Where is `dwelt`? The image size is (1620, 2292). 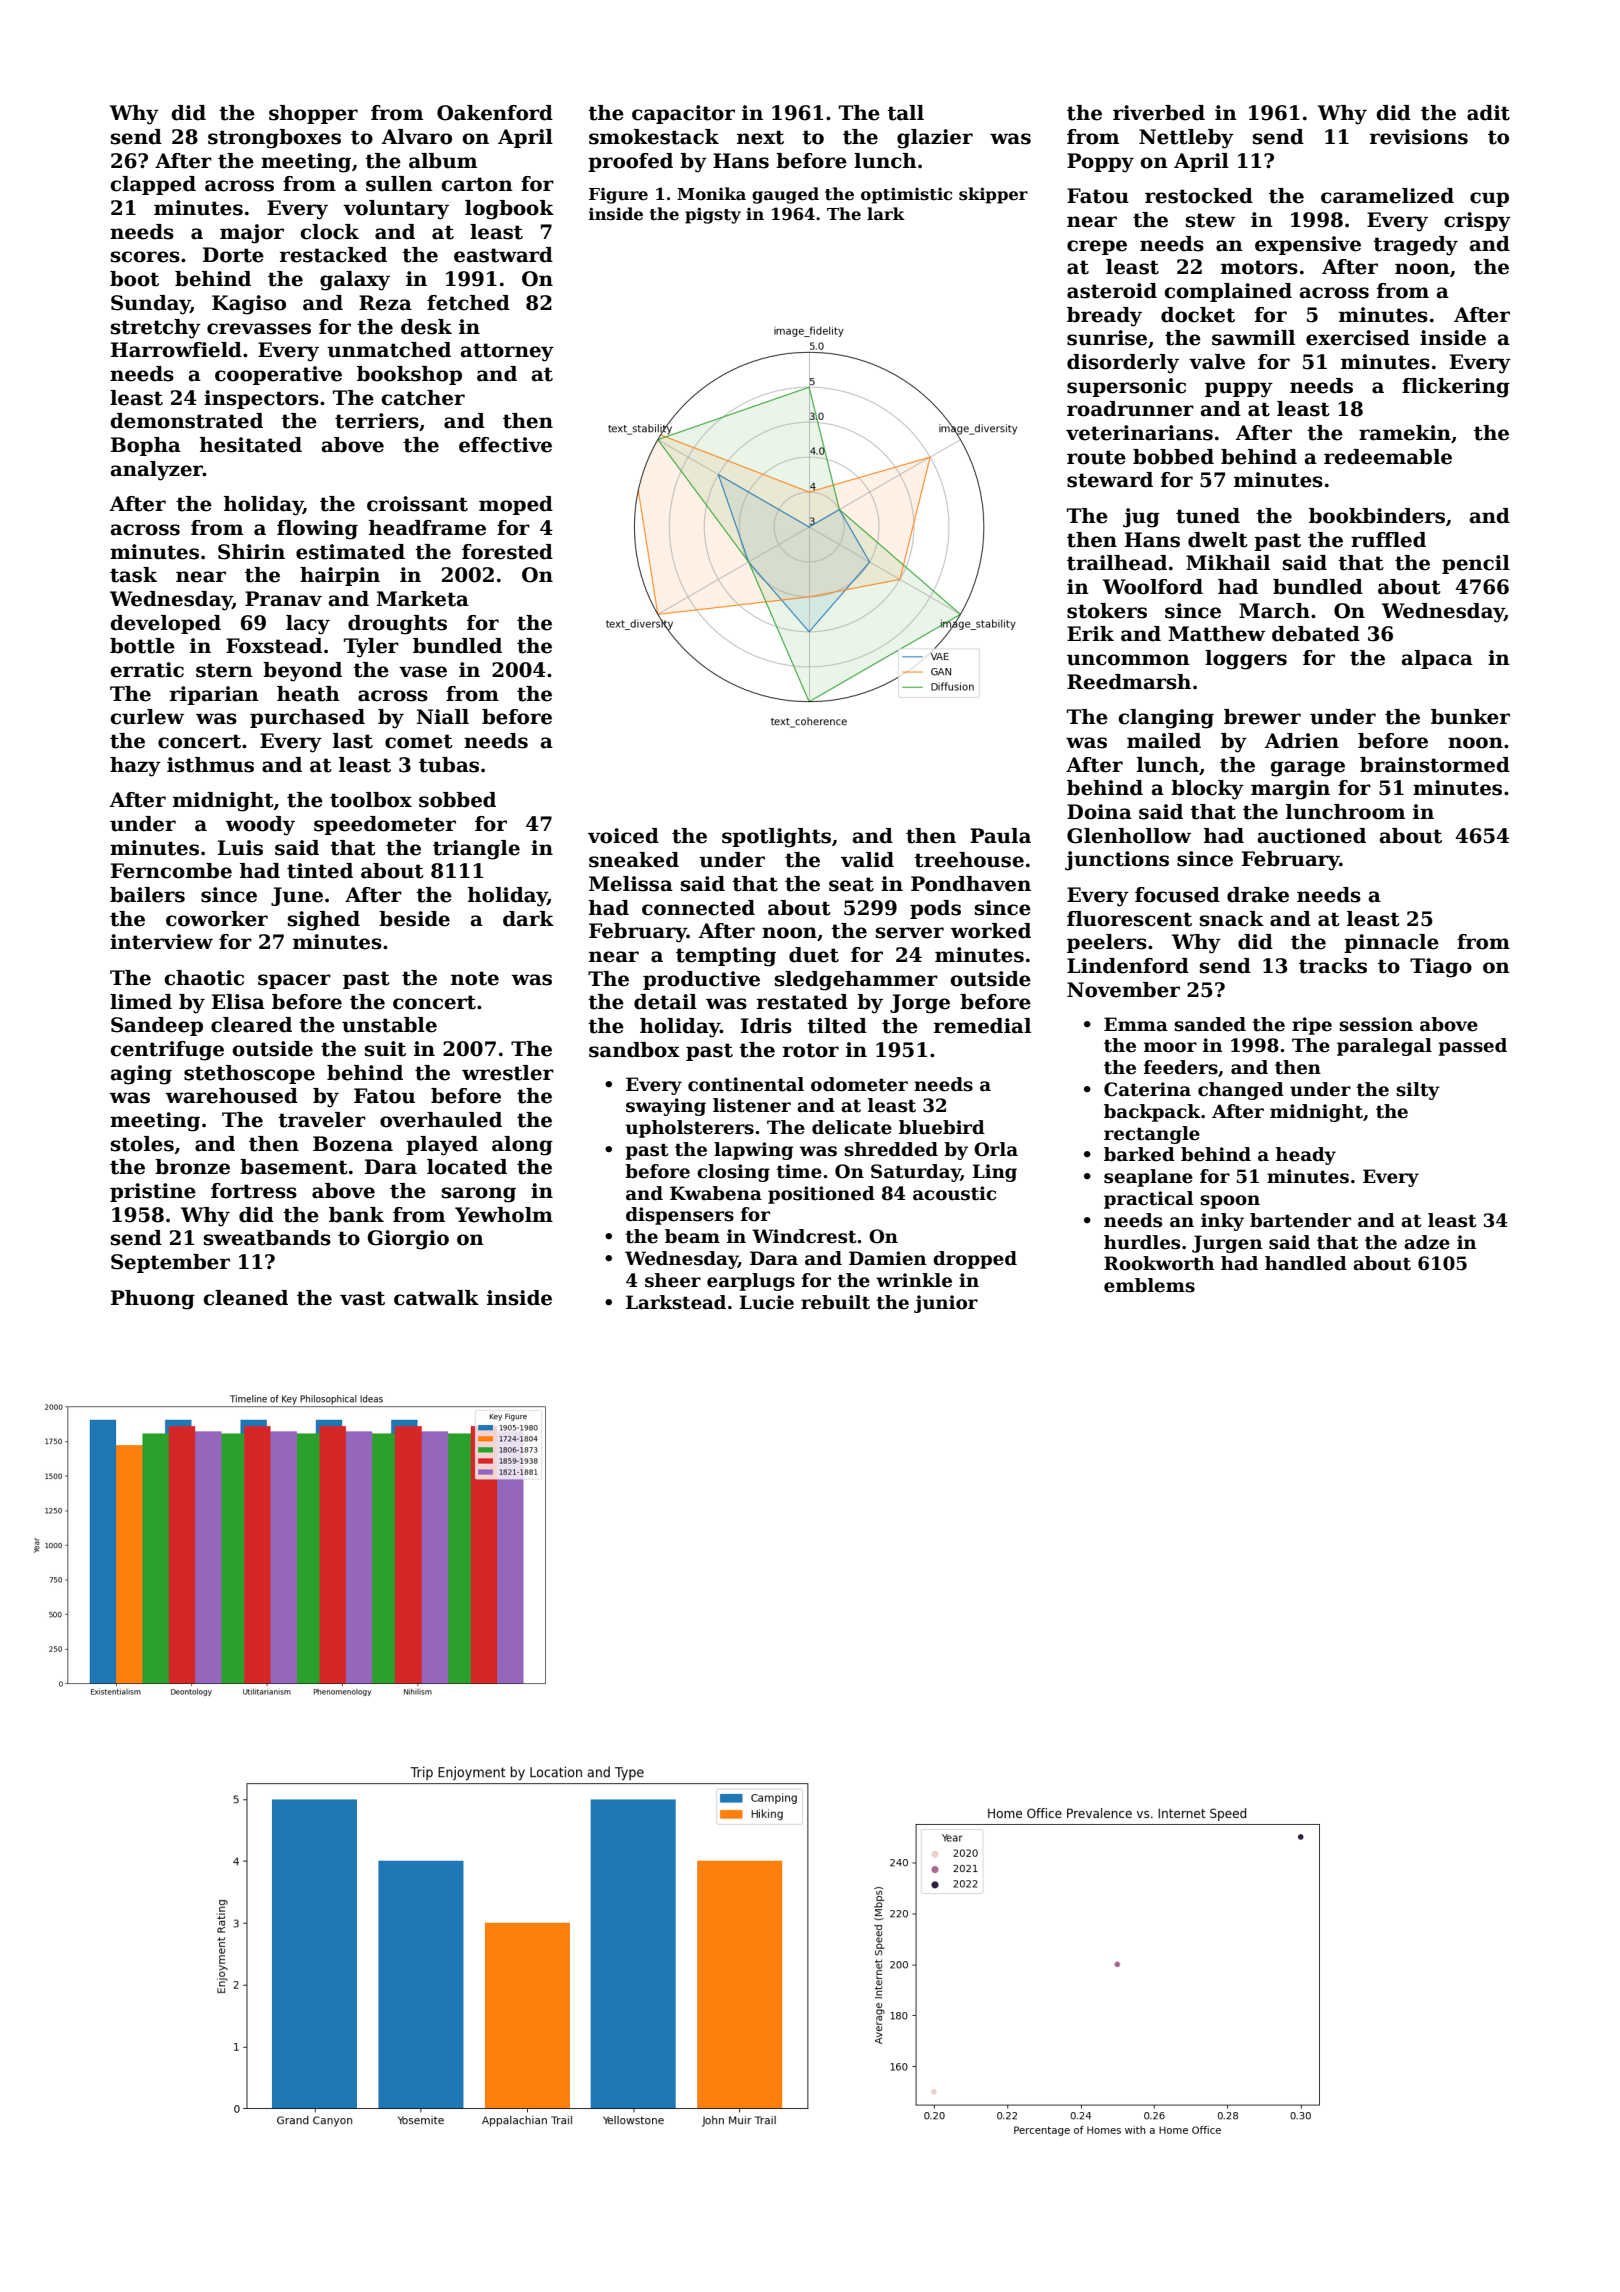 dwelt is located at coordinates (1218, 540).
